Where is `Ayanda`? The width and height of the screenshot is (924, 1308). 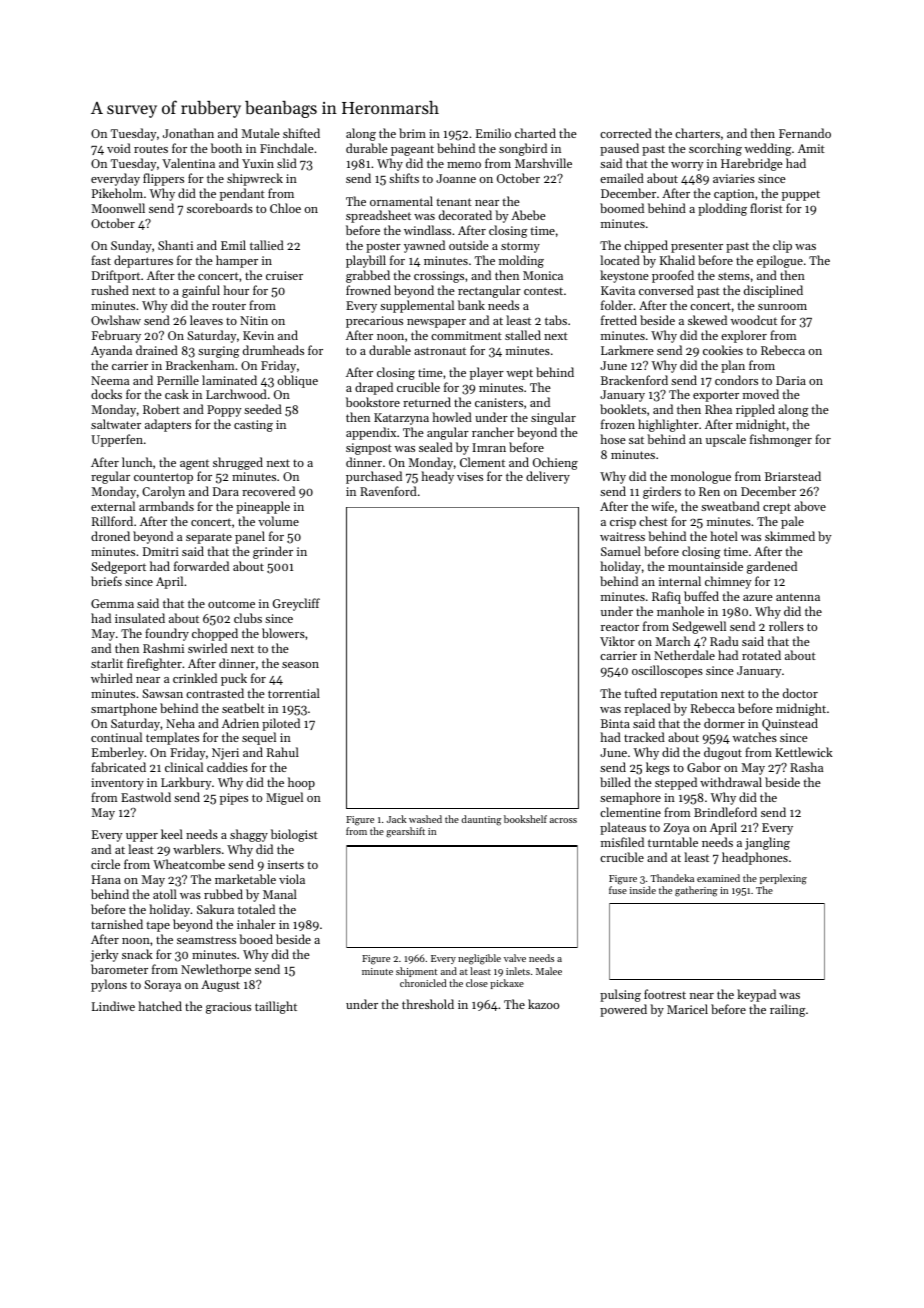 Ayanda is located at coordinates (111, 351).
